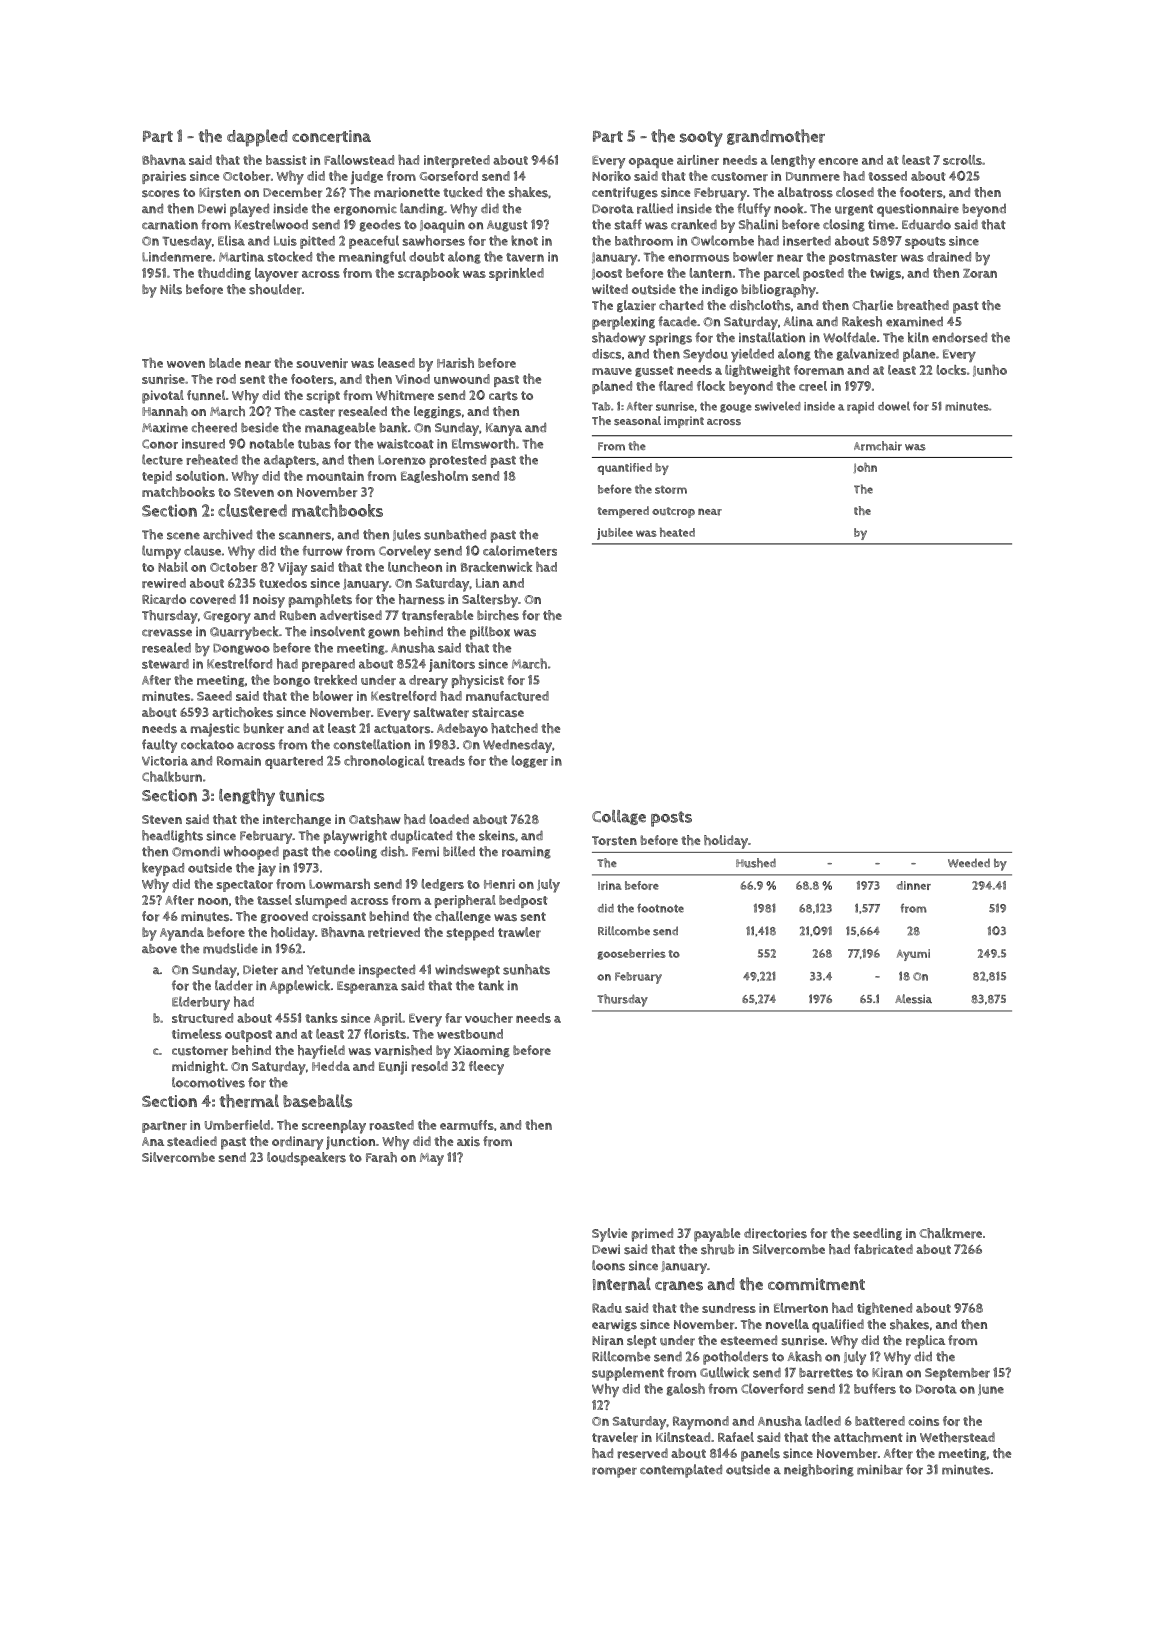 The image size is (1154, 1632). I want to click on loudspeakers, so click(306, 1159).
